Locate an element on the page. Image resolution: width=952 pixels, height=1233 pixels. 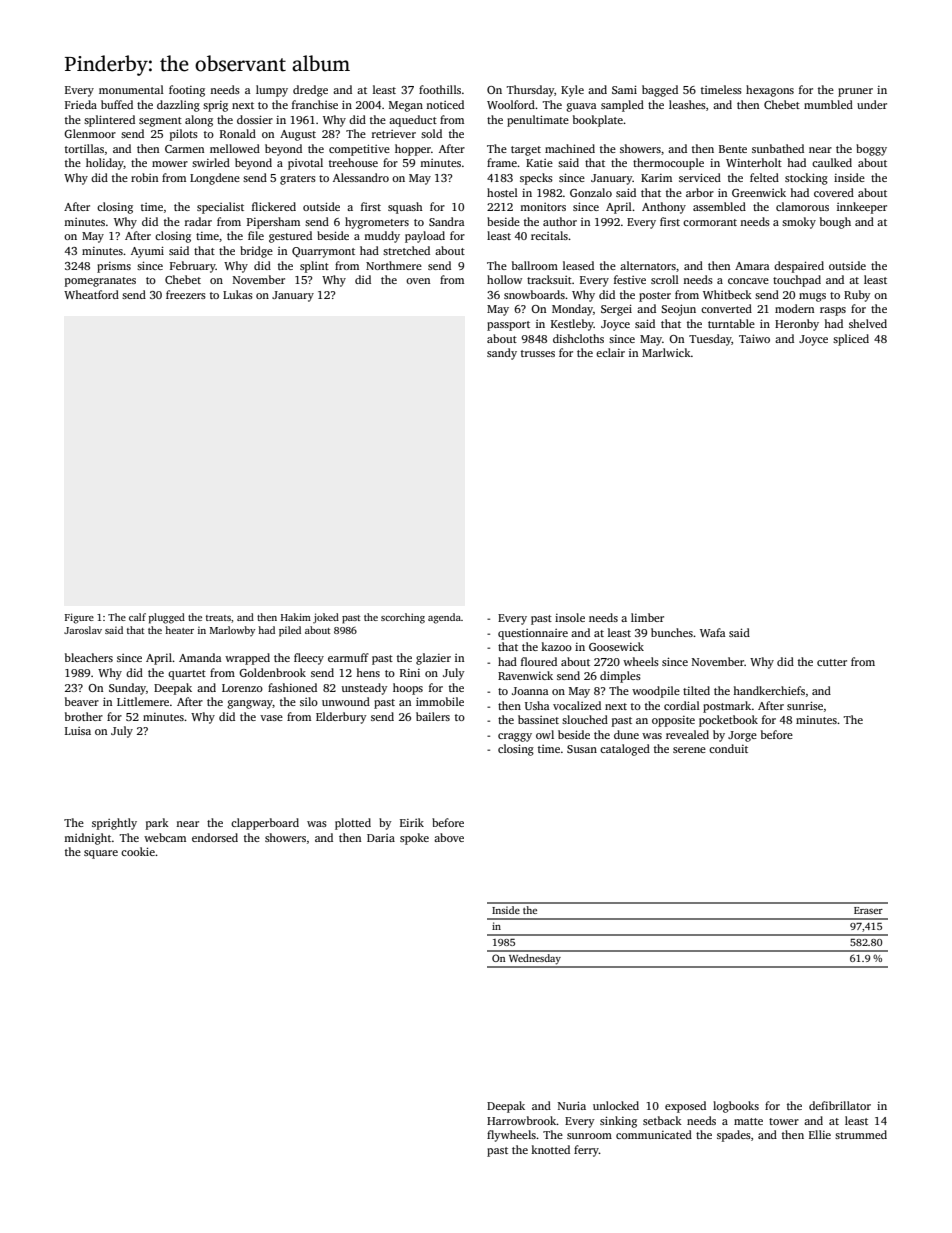
thermocouple is located at coordinates (668, 164).
